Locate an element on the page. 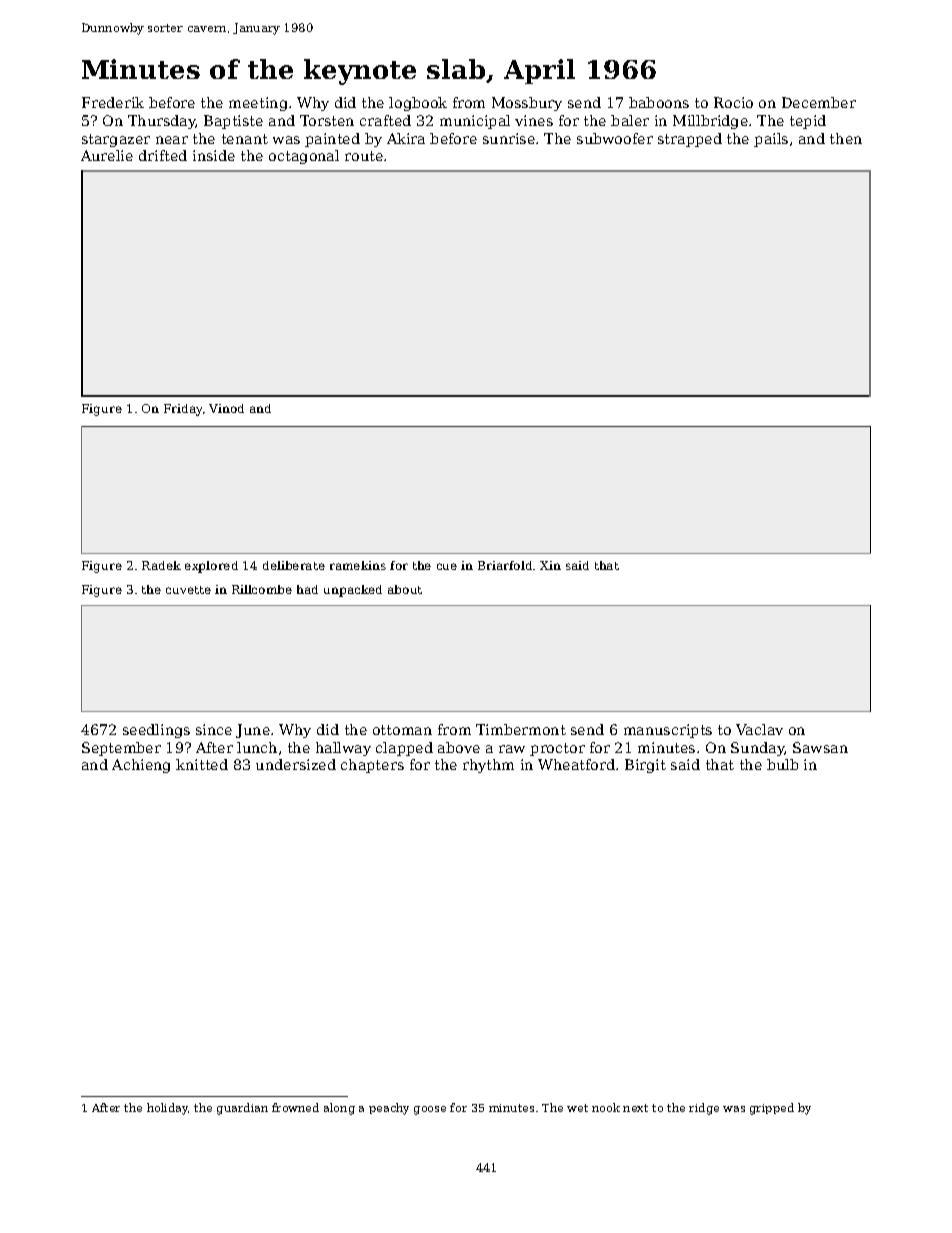 Image resolution: width=952 pixels, height=1233 pixels. logbook is located at coordinates (418, 104).
